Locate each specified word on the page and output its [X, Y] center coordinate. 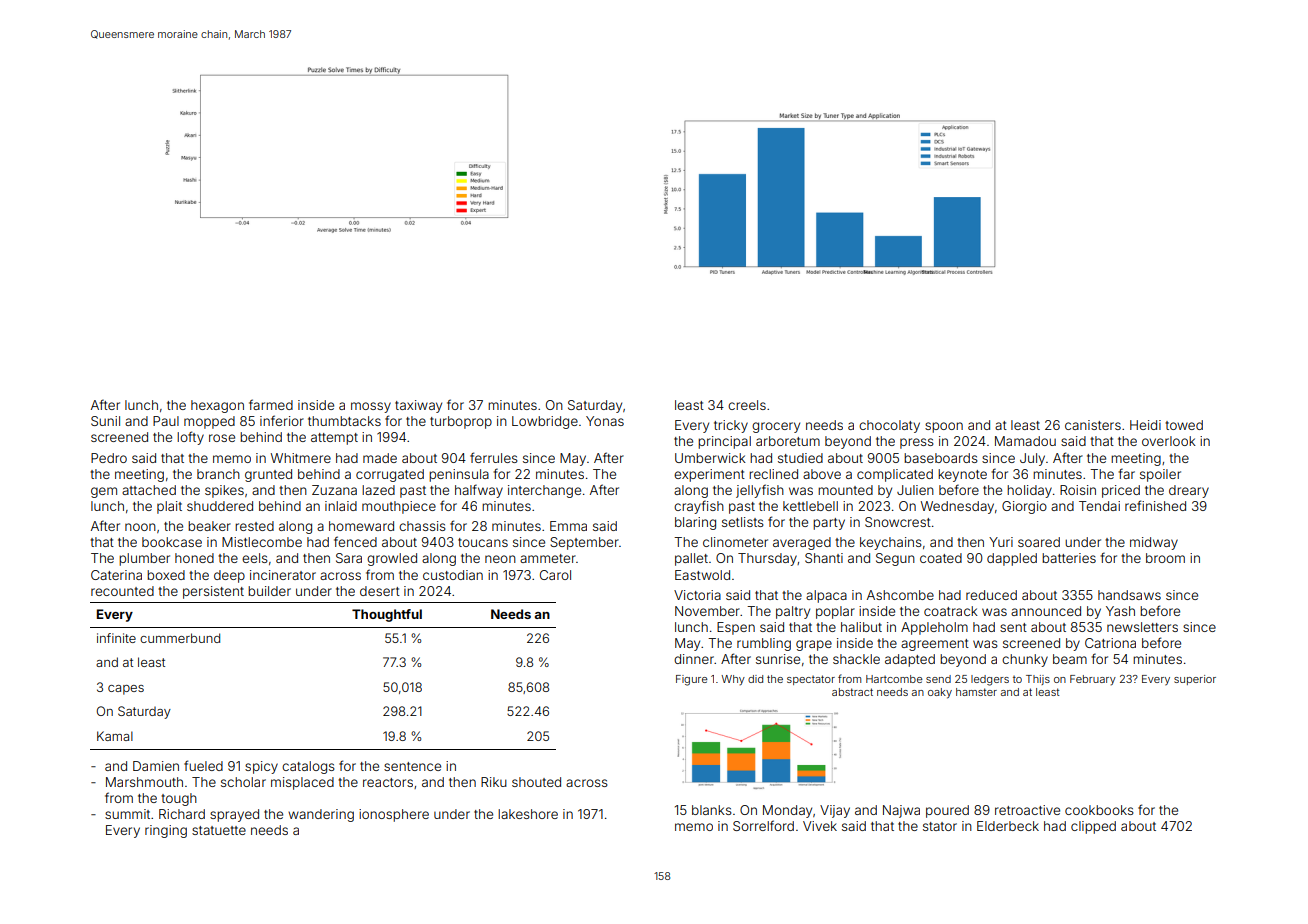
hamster [976, 692]
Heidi [1145, 425]
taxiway [418, 406]
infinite [116, 638]
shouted [536, 782]
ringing [166, 831]
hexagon [217, 406]
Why [733, 680]
